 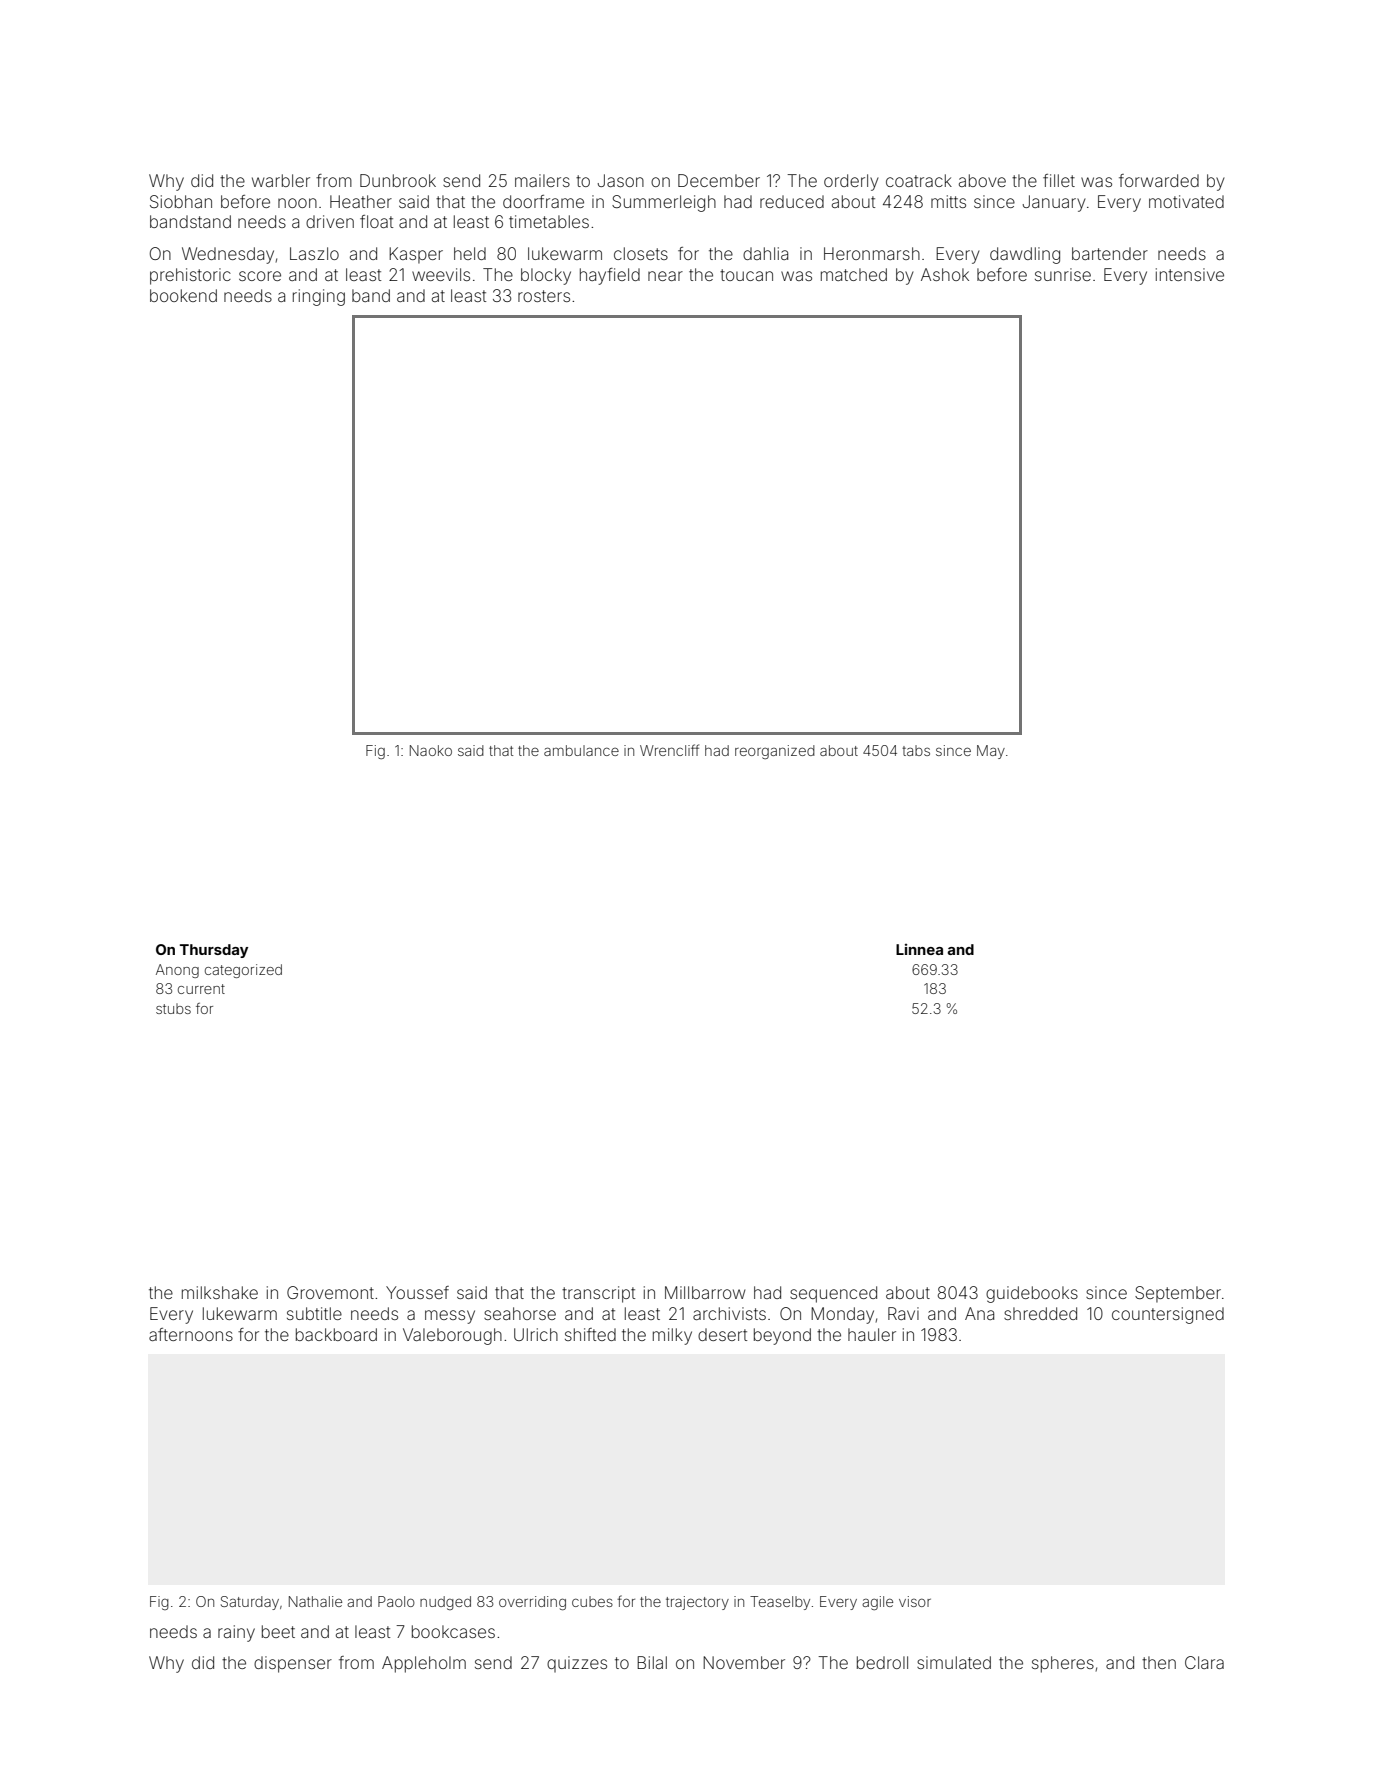 What do you see at coordinates (183, 295) in the screenshot?
I see `bookend` at bounding box center [183, 295].
